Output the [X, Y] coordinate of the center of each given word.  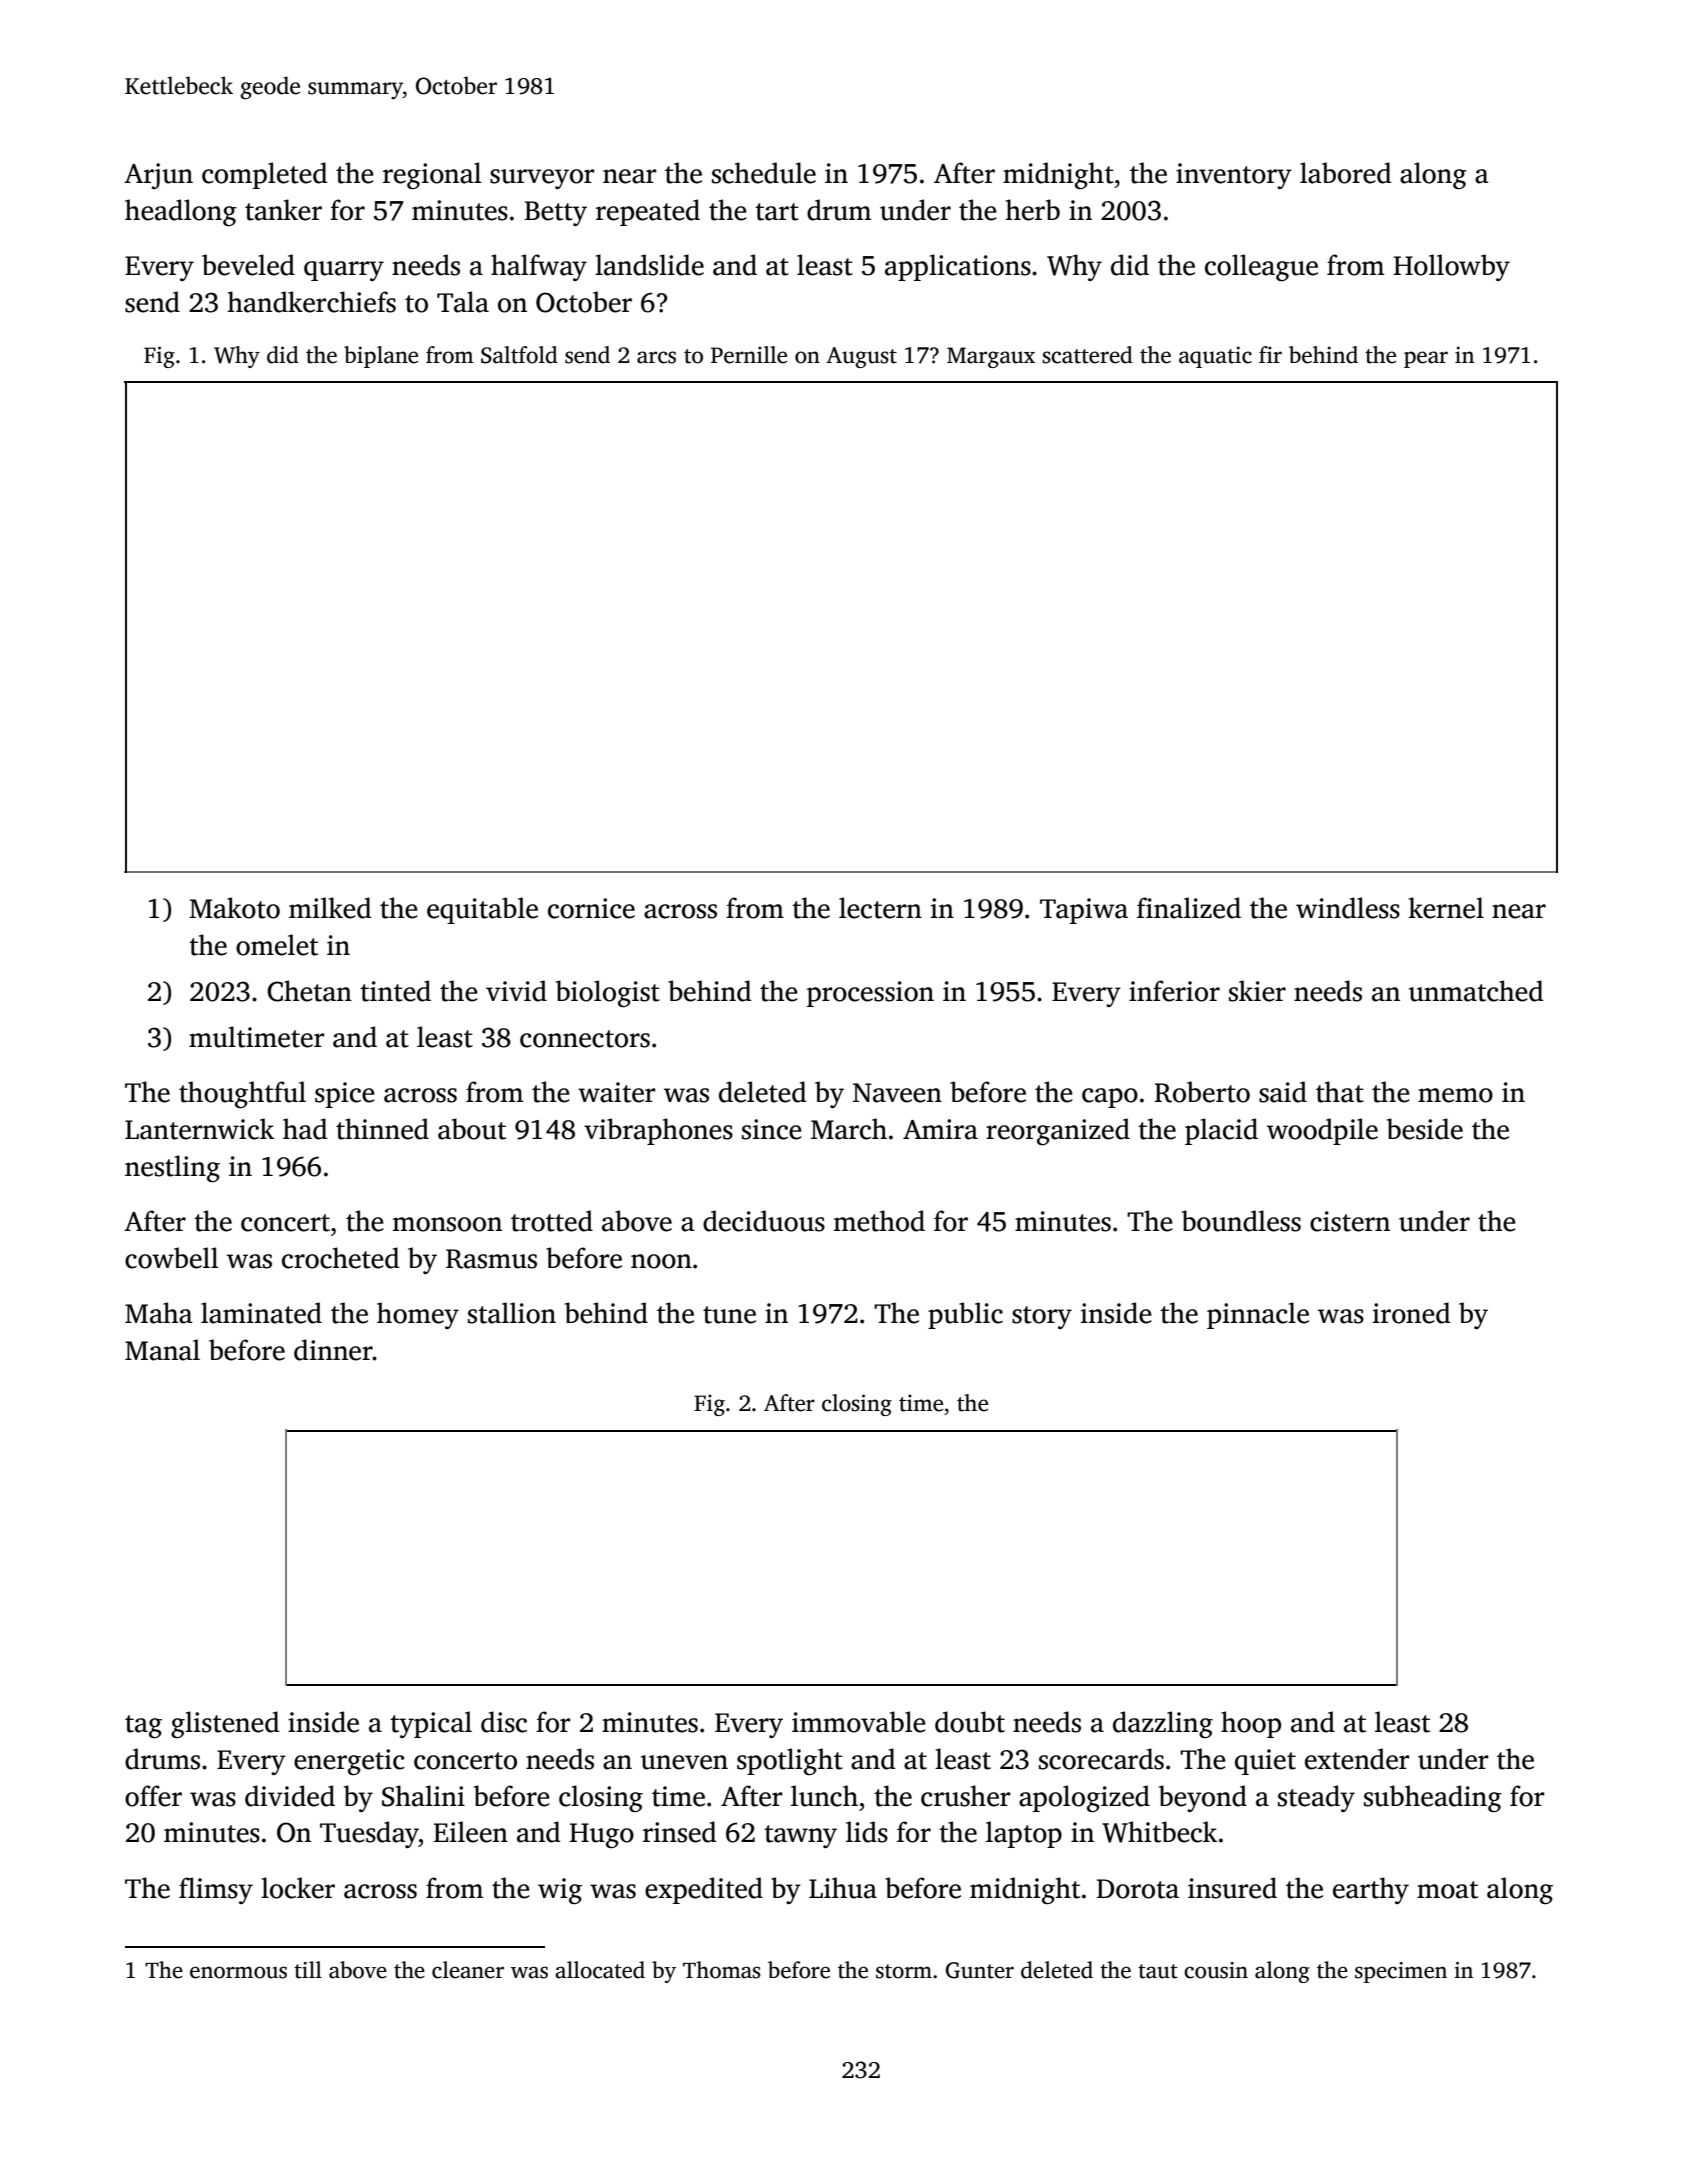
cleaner [468, 1970]
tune [729, 1315]
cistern [1350, 1221]
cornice [591, 908]
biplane [381, 357]
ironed [1411, 1313]
